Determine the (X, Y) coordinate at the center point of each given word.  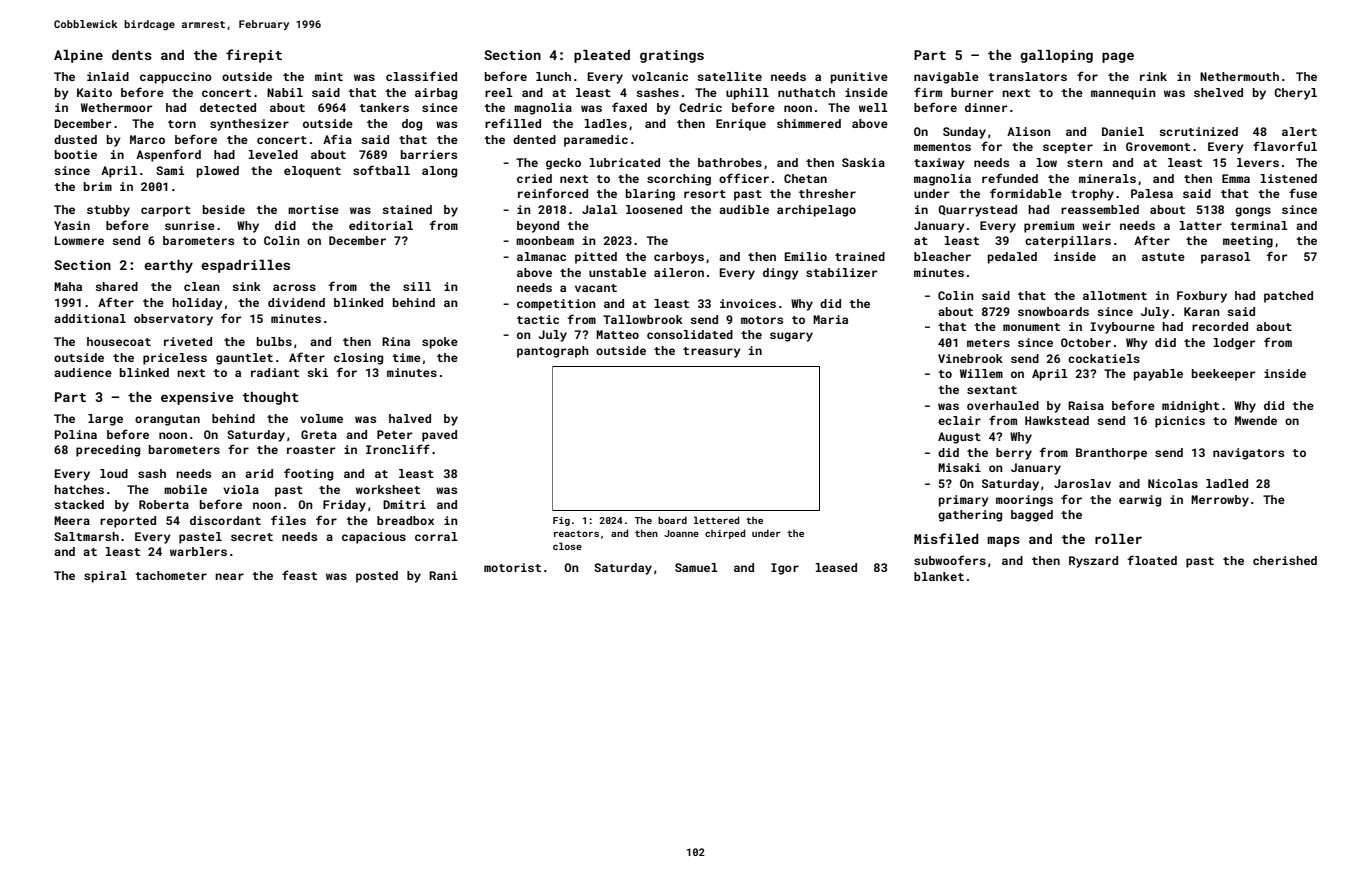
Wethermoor (116, 107)
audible (744, 209)
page (1118, 57)
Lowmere (79, 240)
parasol (1226, 258)
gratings (672, 56)
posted (377, 577)
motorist (512, 567)
